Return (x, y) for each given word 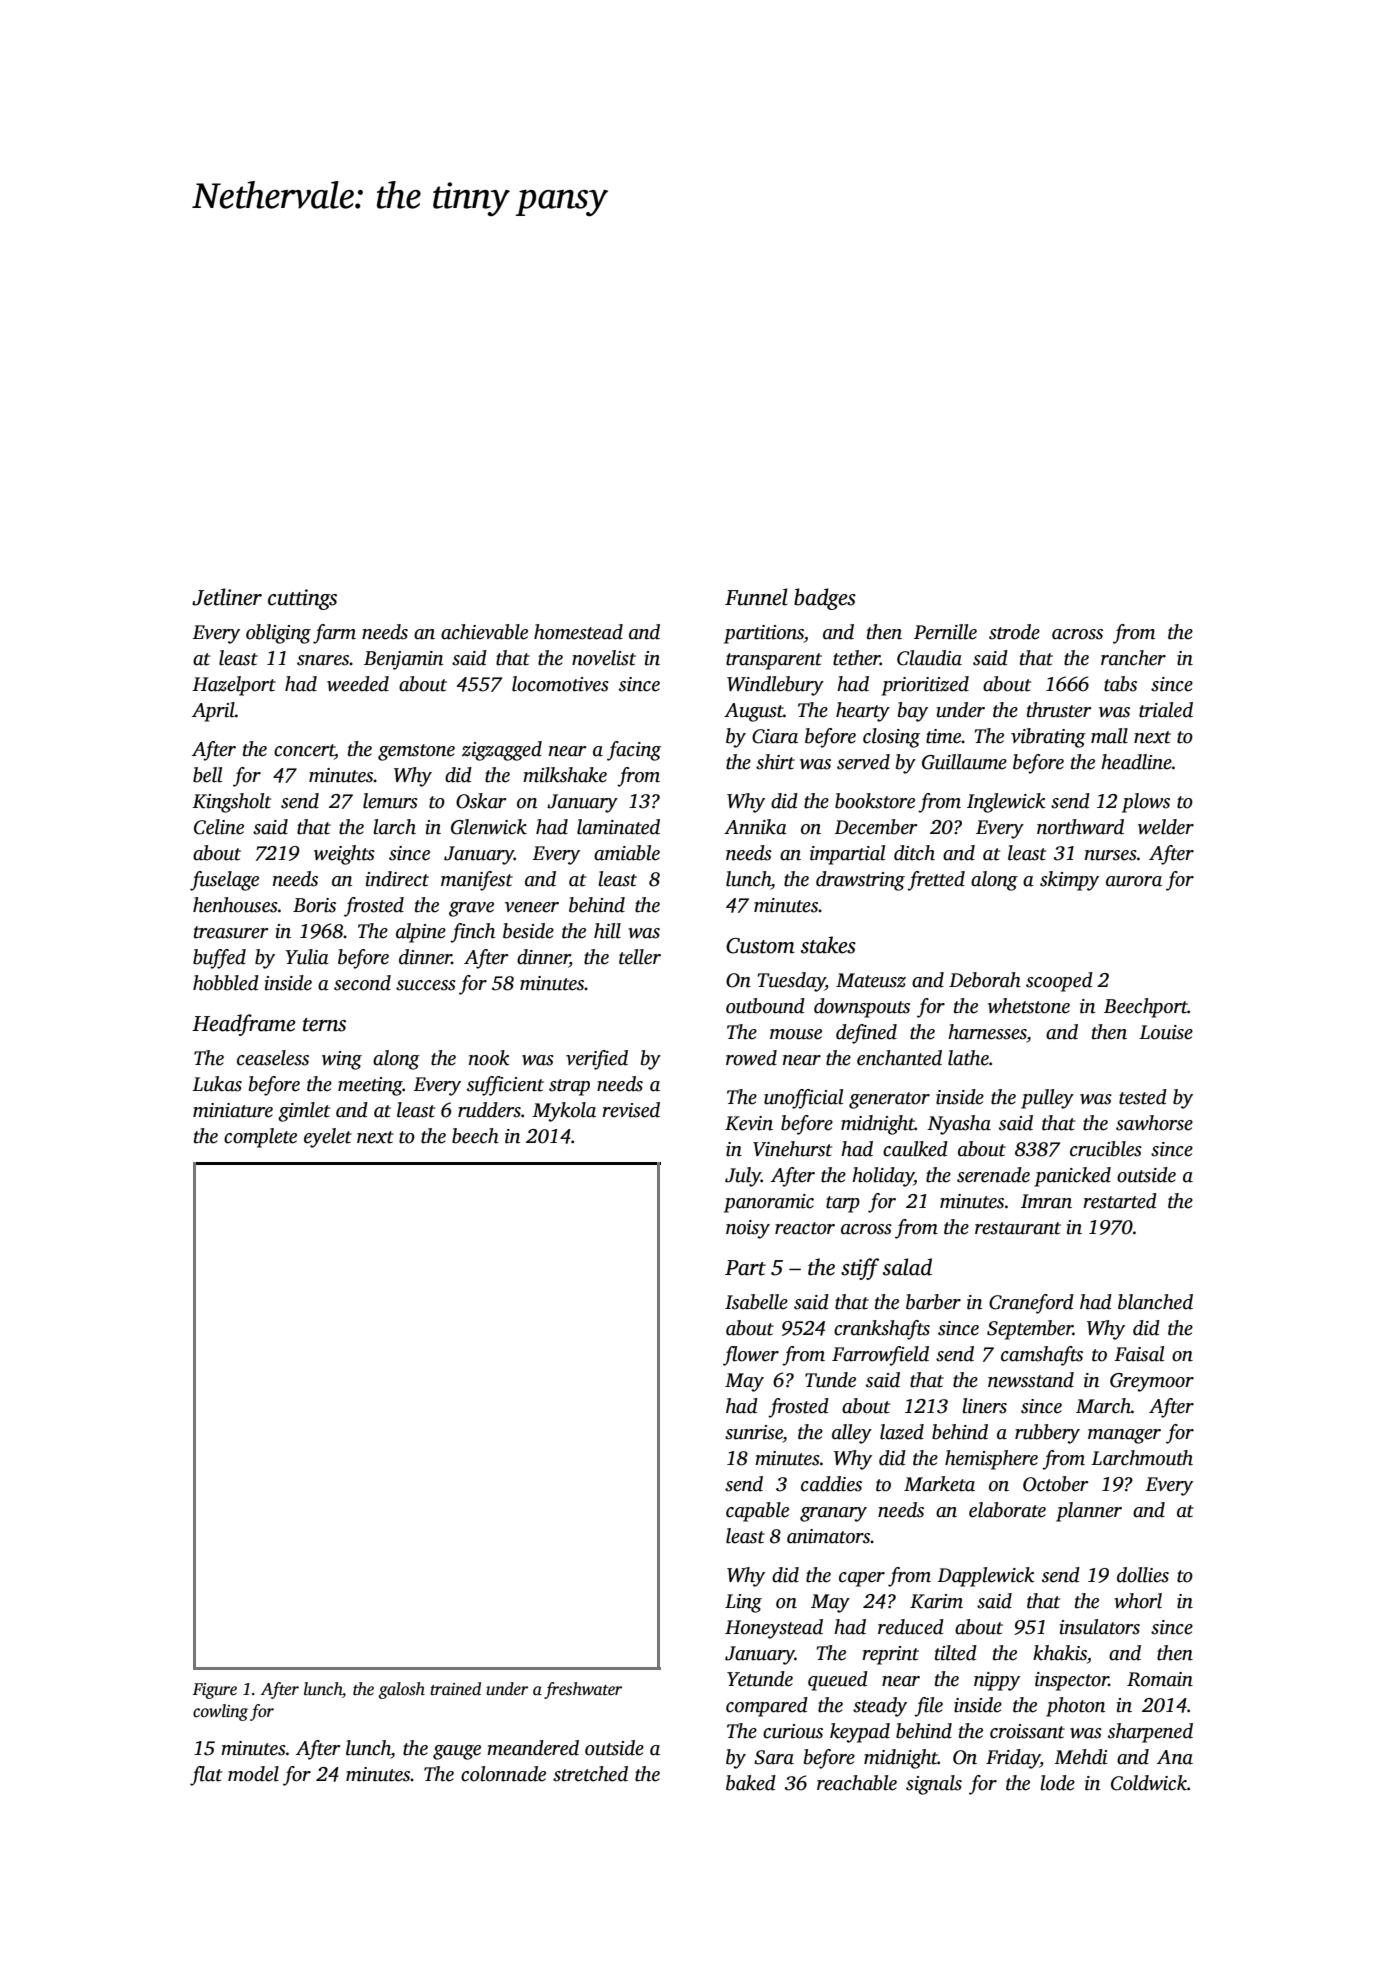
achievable (484, 632)
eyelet (328, 1138)
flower (751, 1356)
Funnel (756, 597)
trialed (1166, 710)
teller (640, 957)
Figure (214, 1691)
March (1103, 1406)
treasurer (231, 932)
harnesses (987, 1032)
